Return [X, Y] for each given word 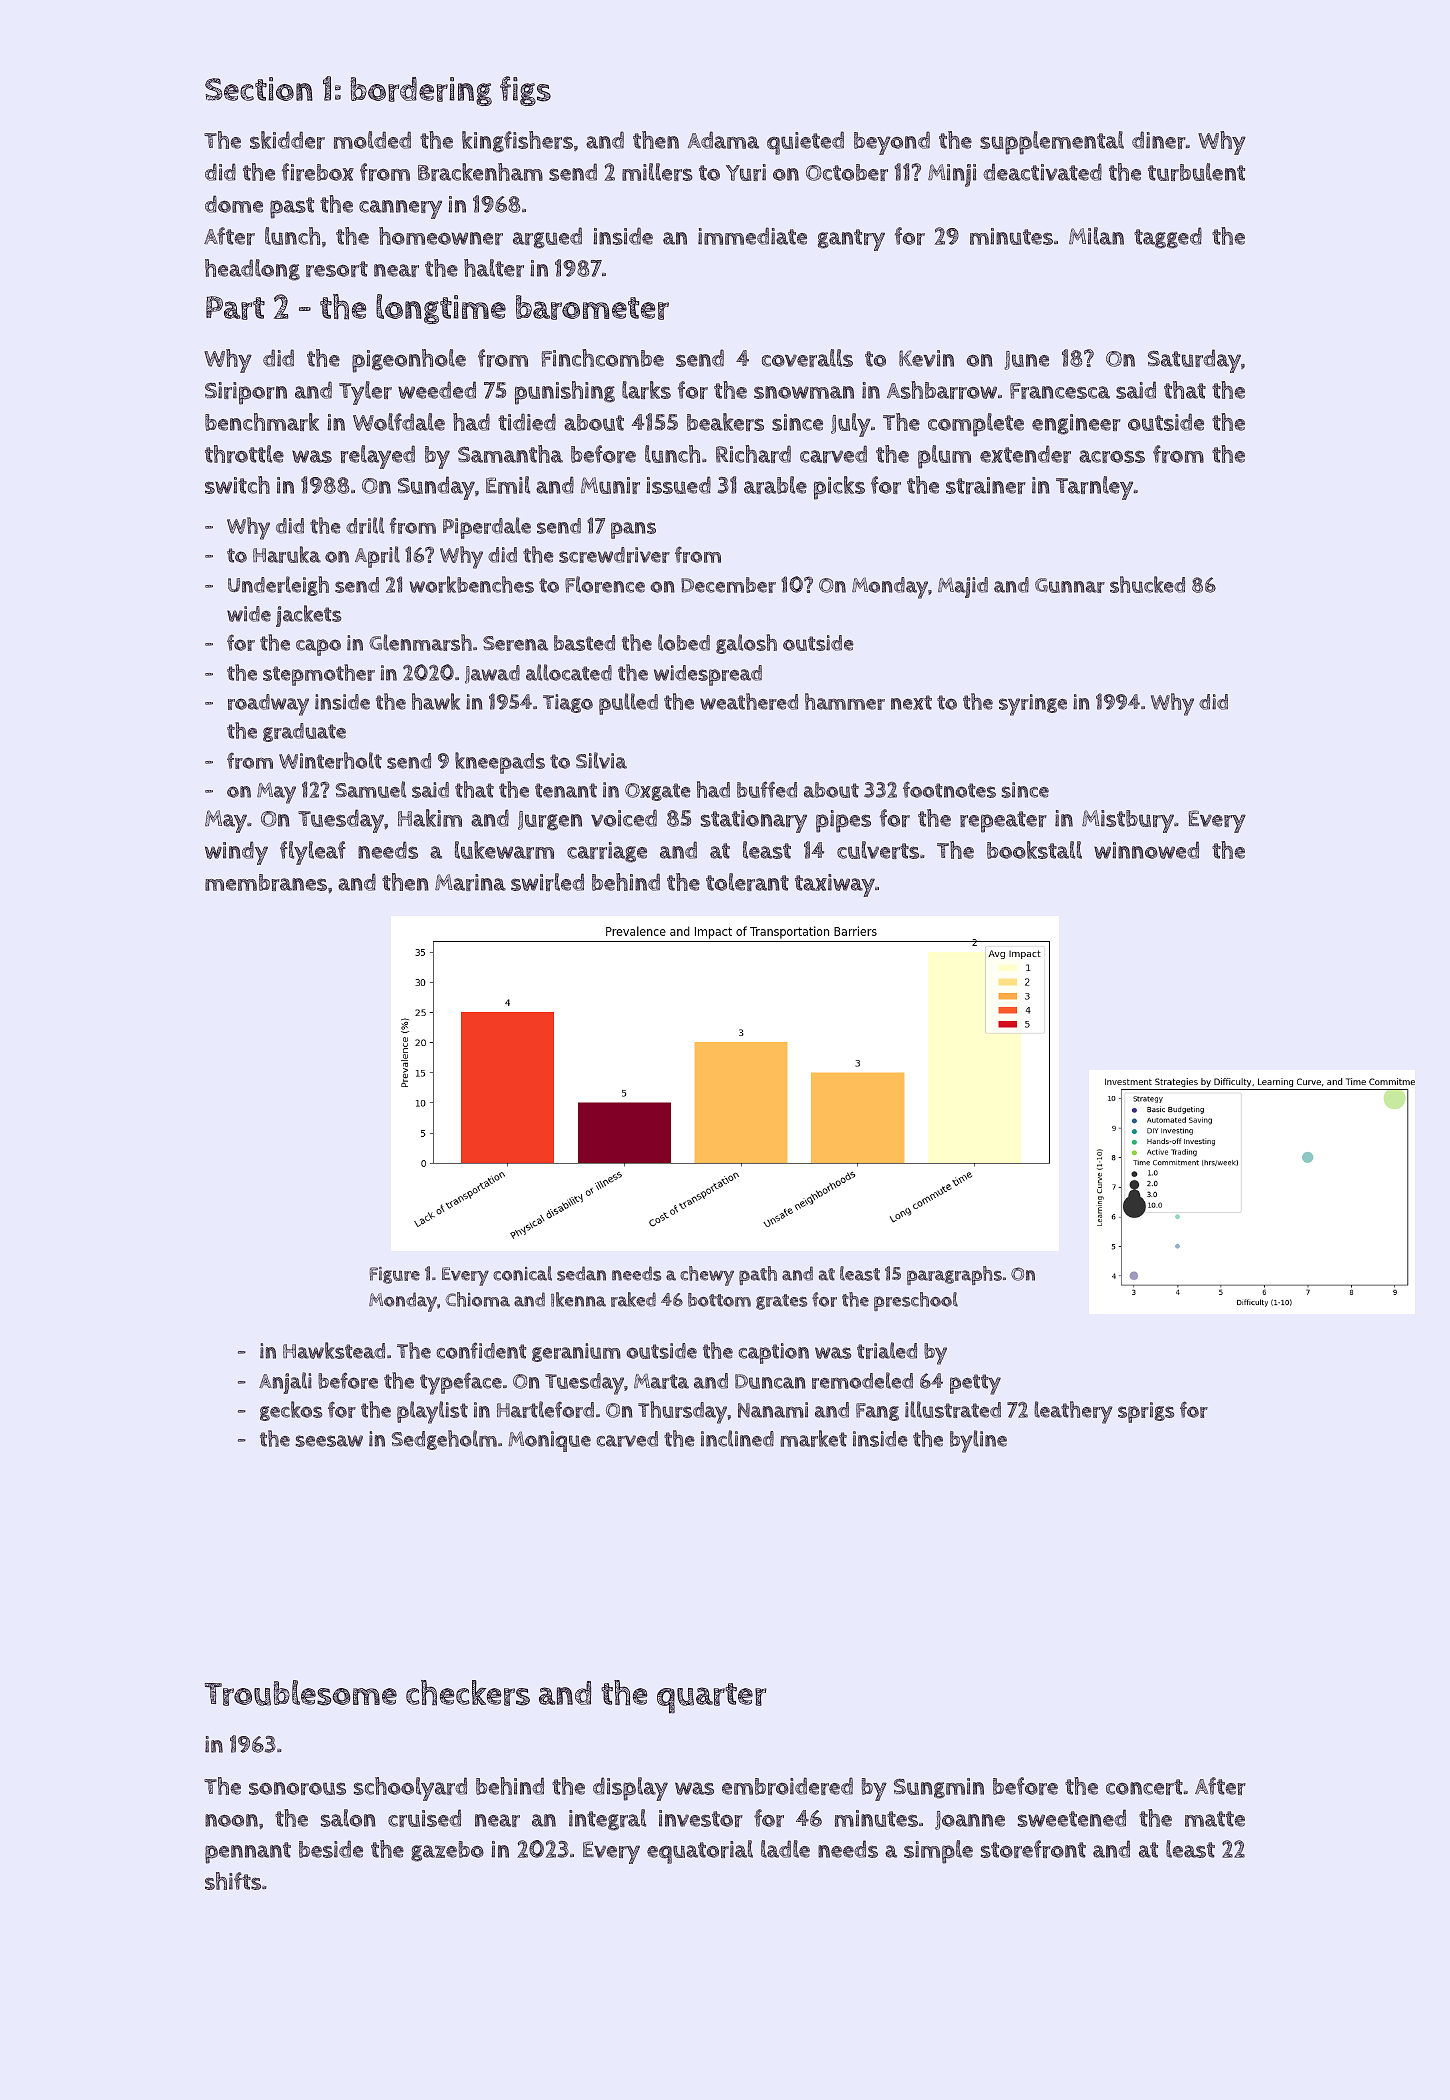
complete [976, 425]
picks [839, 488]
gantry [851, 240]
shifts [233, 1881]
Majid [963, 587]
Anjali [285, 1383]
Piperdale [487, 528]
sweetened [1072, 1818]
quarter [712, 1698]
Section [259, 89]
